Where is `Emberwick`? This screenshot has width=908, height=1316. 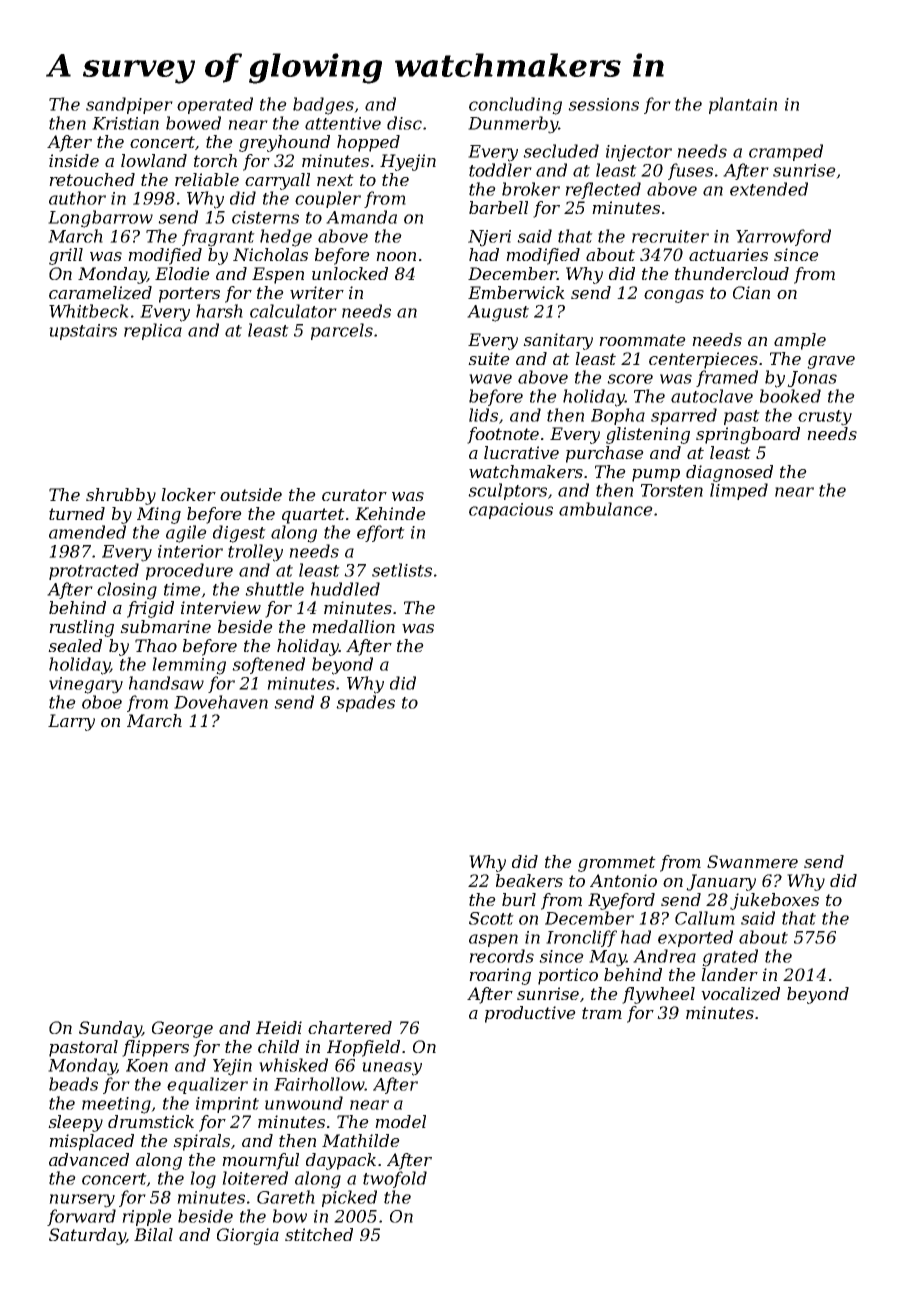 Emberwick is located at coordinates (516, 292).
